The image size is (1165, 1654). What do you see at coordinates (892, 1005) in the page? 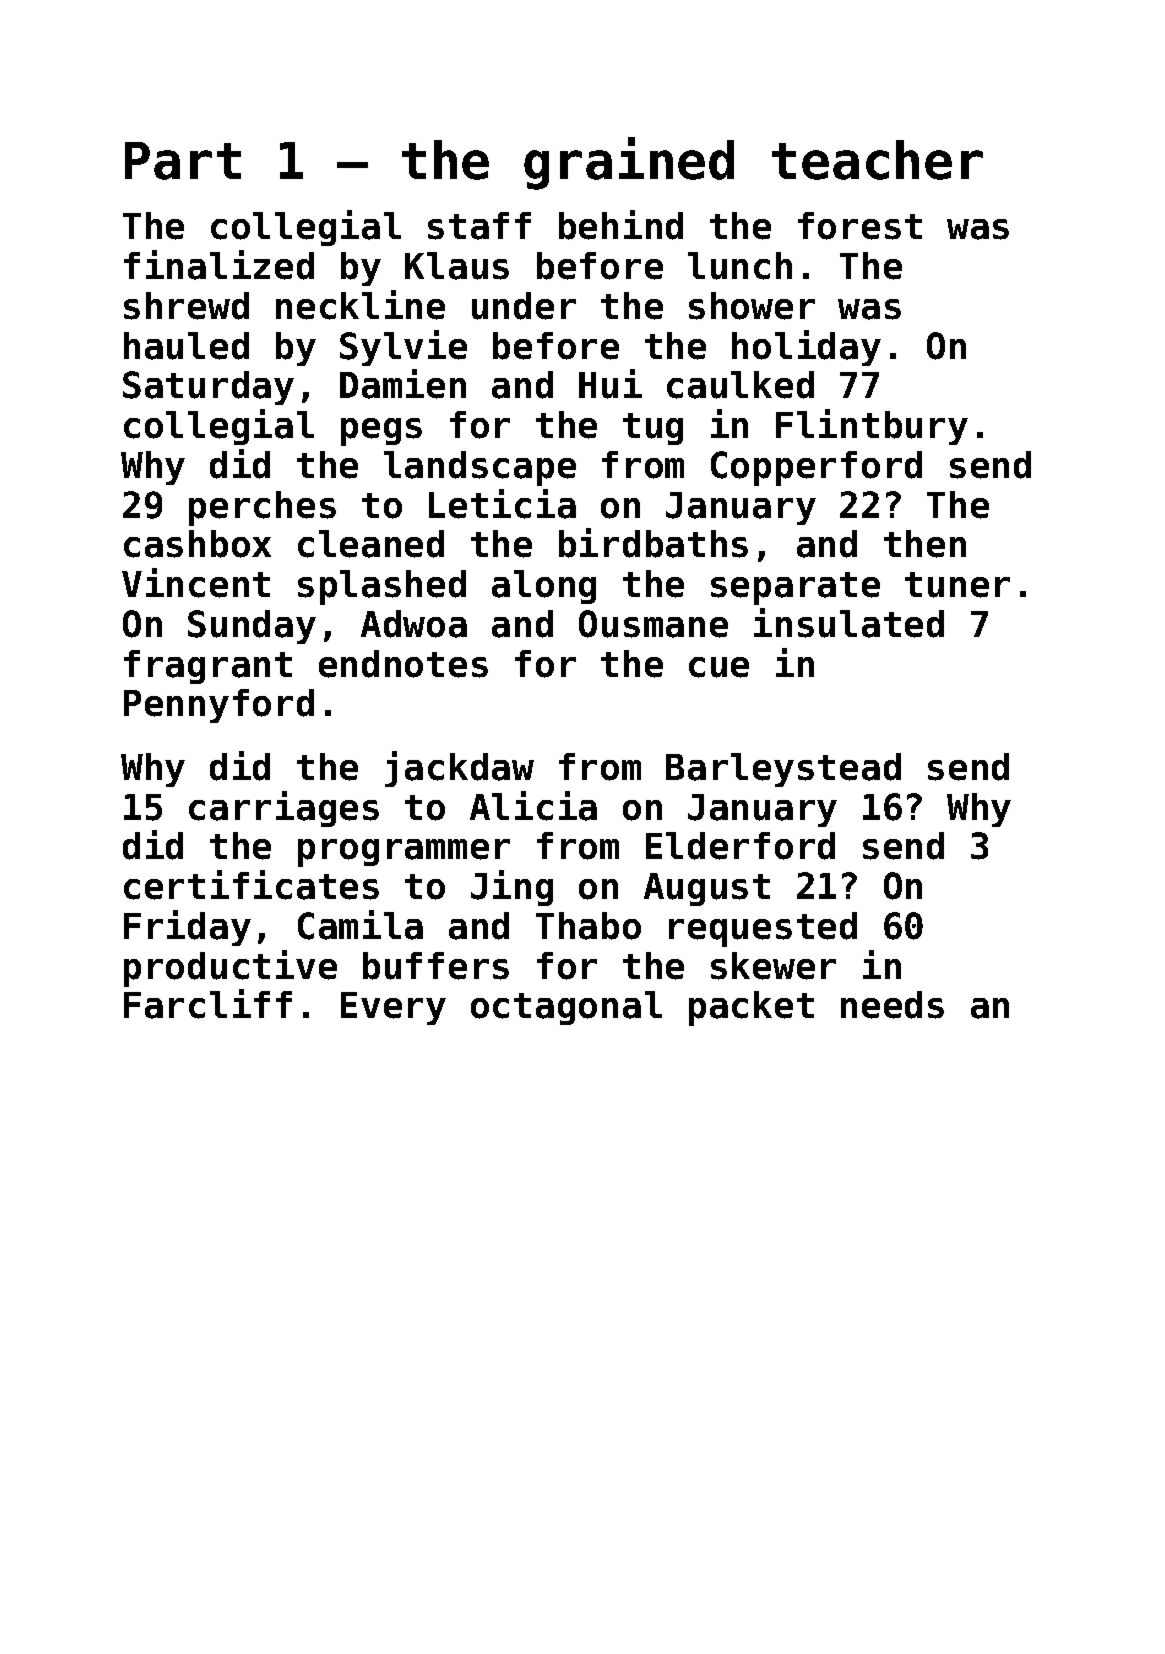
I see `needs` at bounding box center [892, 1005].
